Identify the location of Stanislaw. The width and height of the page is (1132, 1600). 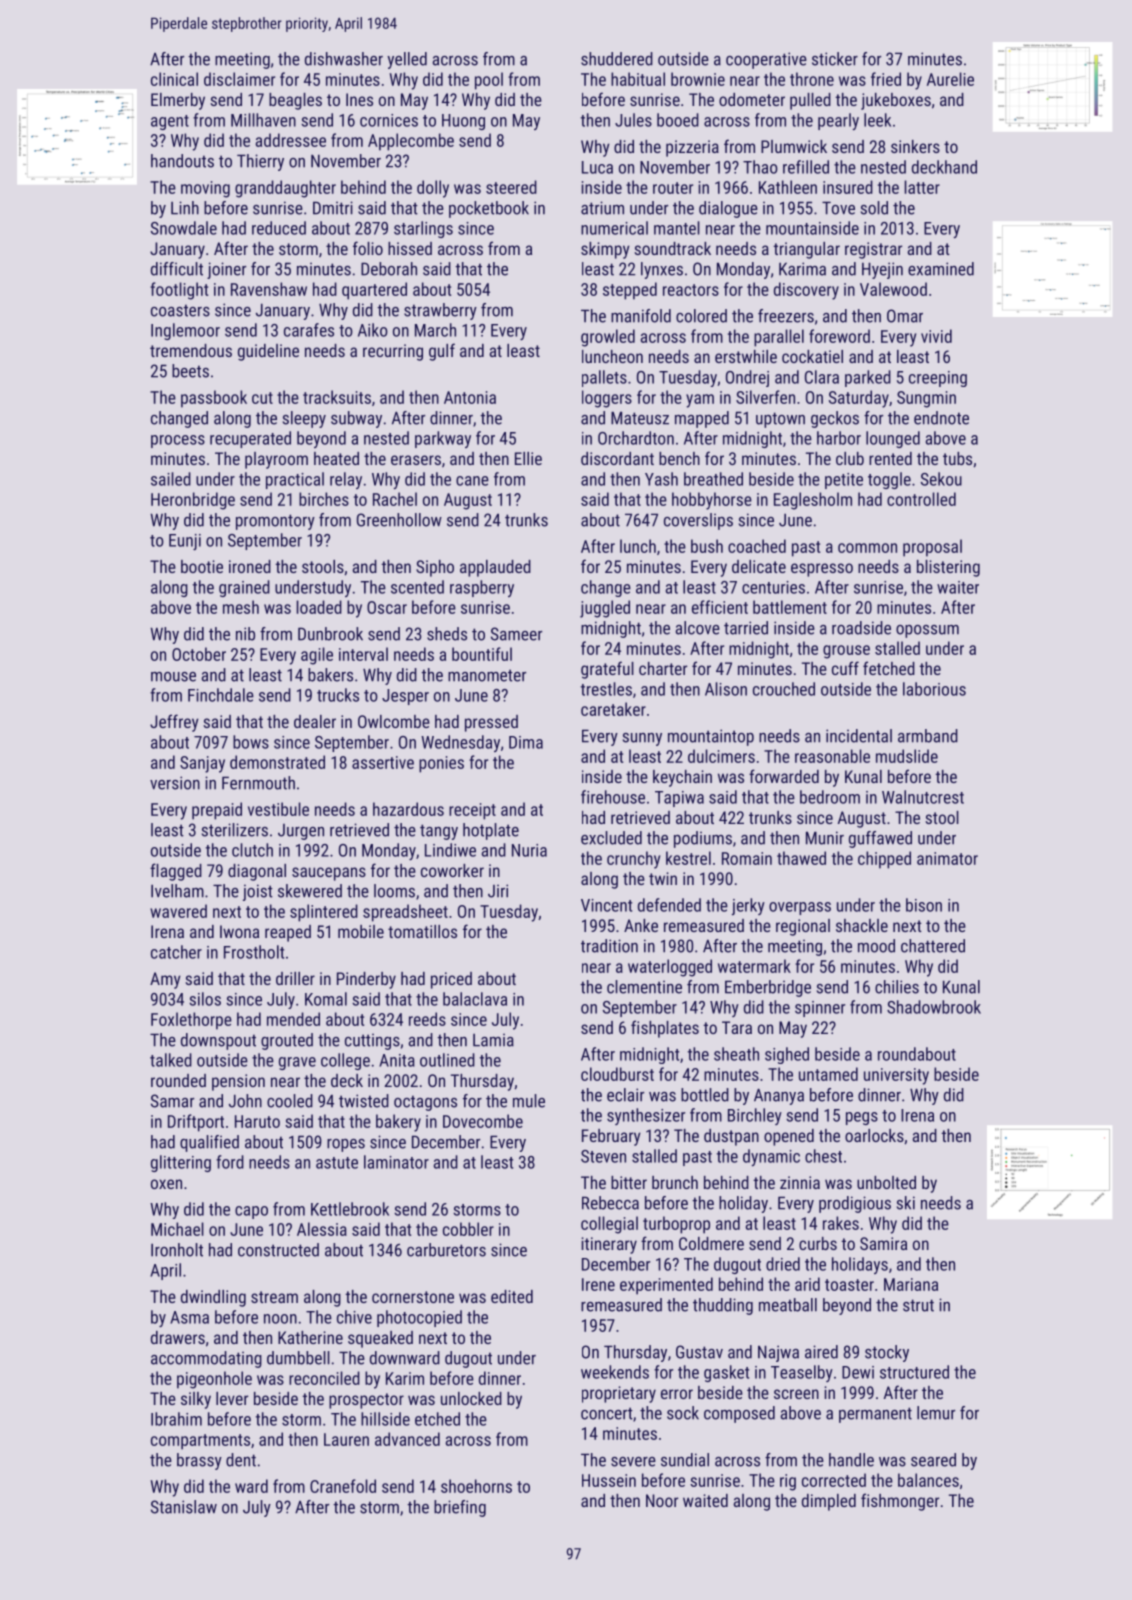
(184, 1507).
